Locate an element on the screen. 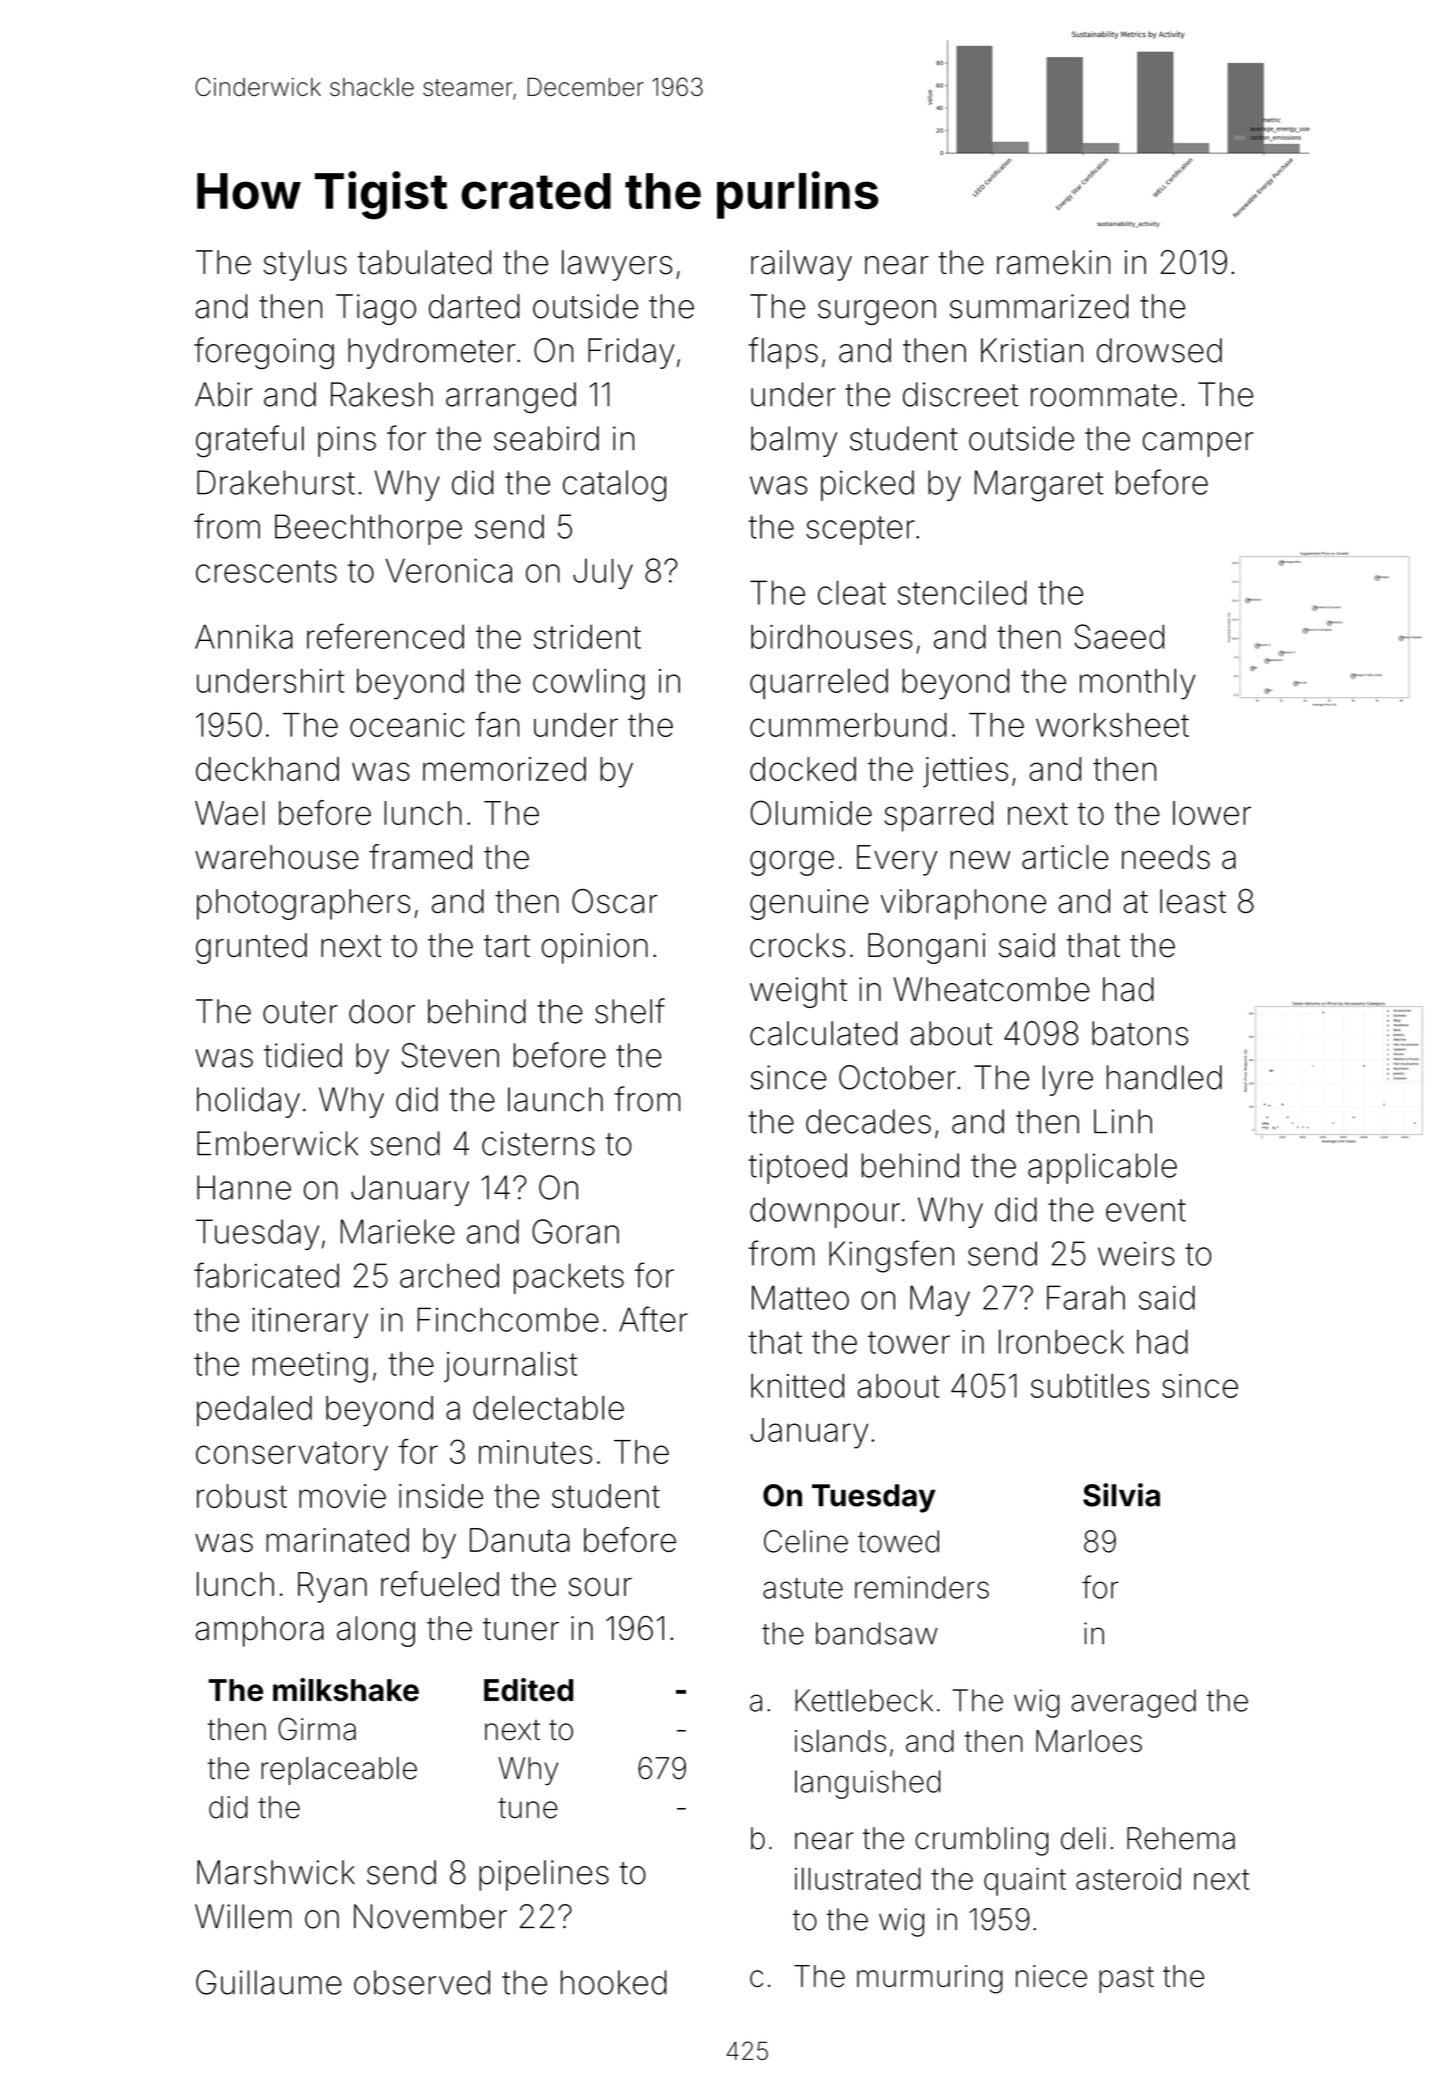 The height and width of the screenshot is (2100, 1450). railway is located at coordinates (801, 265).
